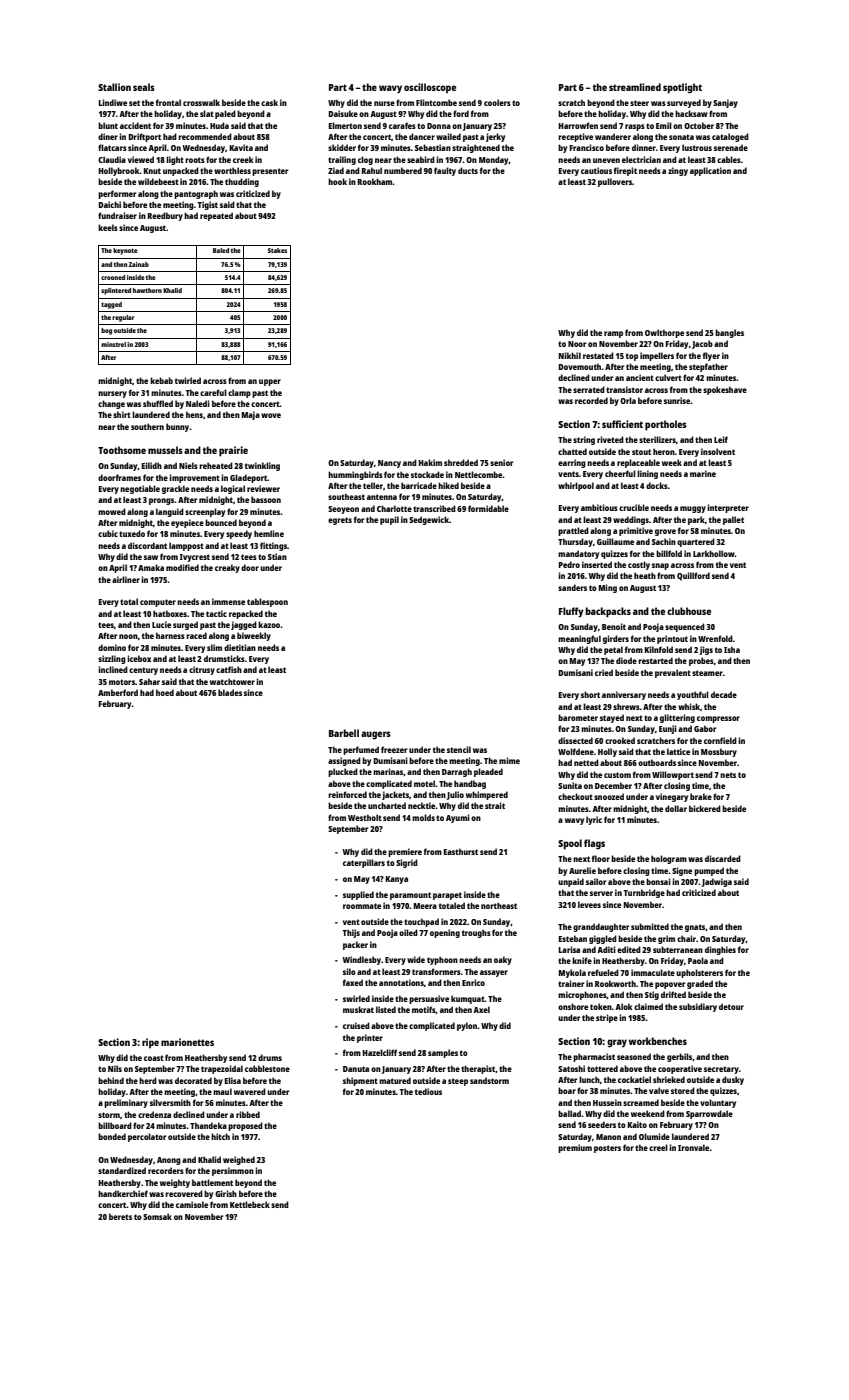  Describe the element at coordinates (601, 1006) in the screenshot. I see `token` at that location.
